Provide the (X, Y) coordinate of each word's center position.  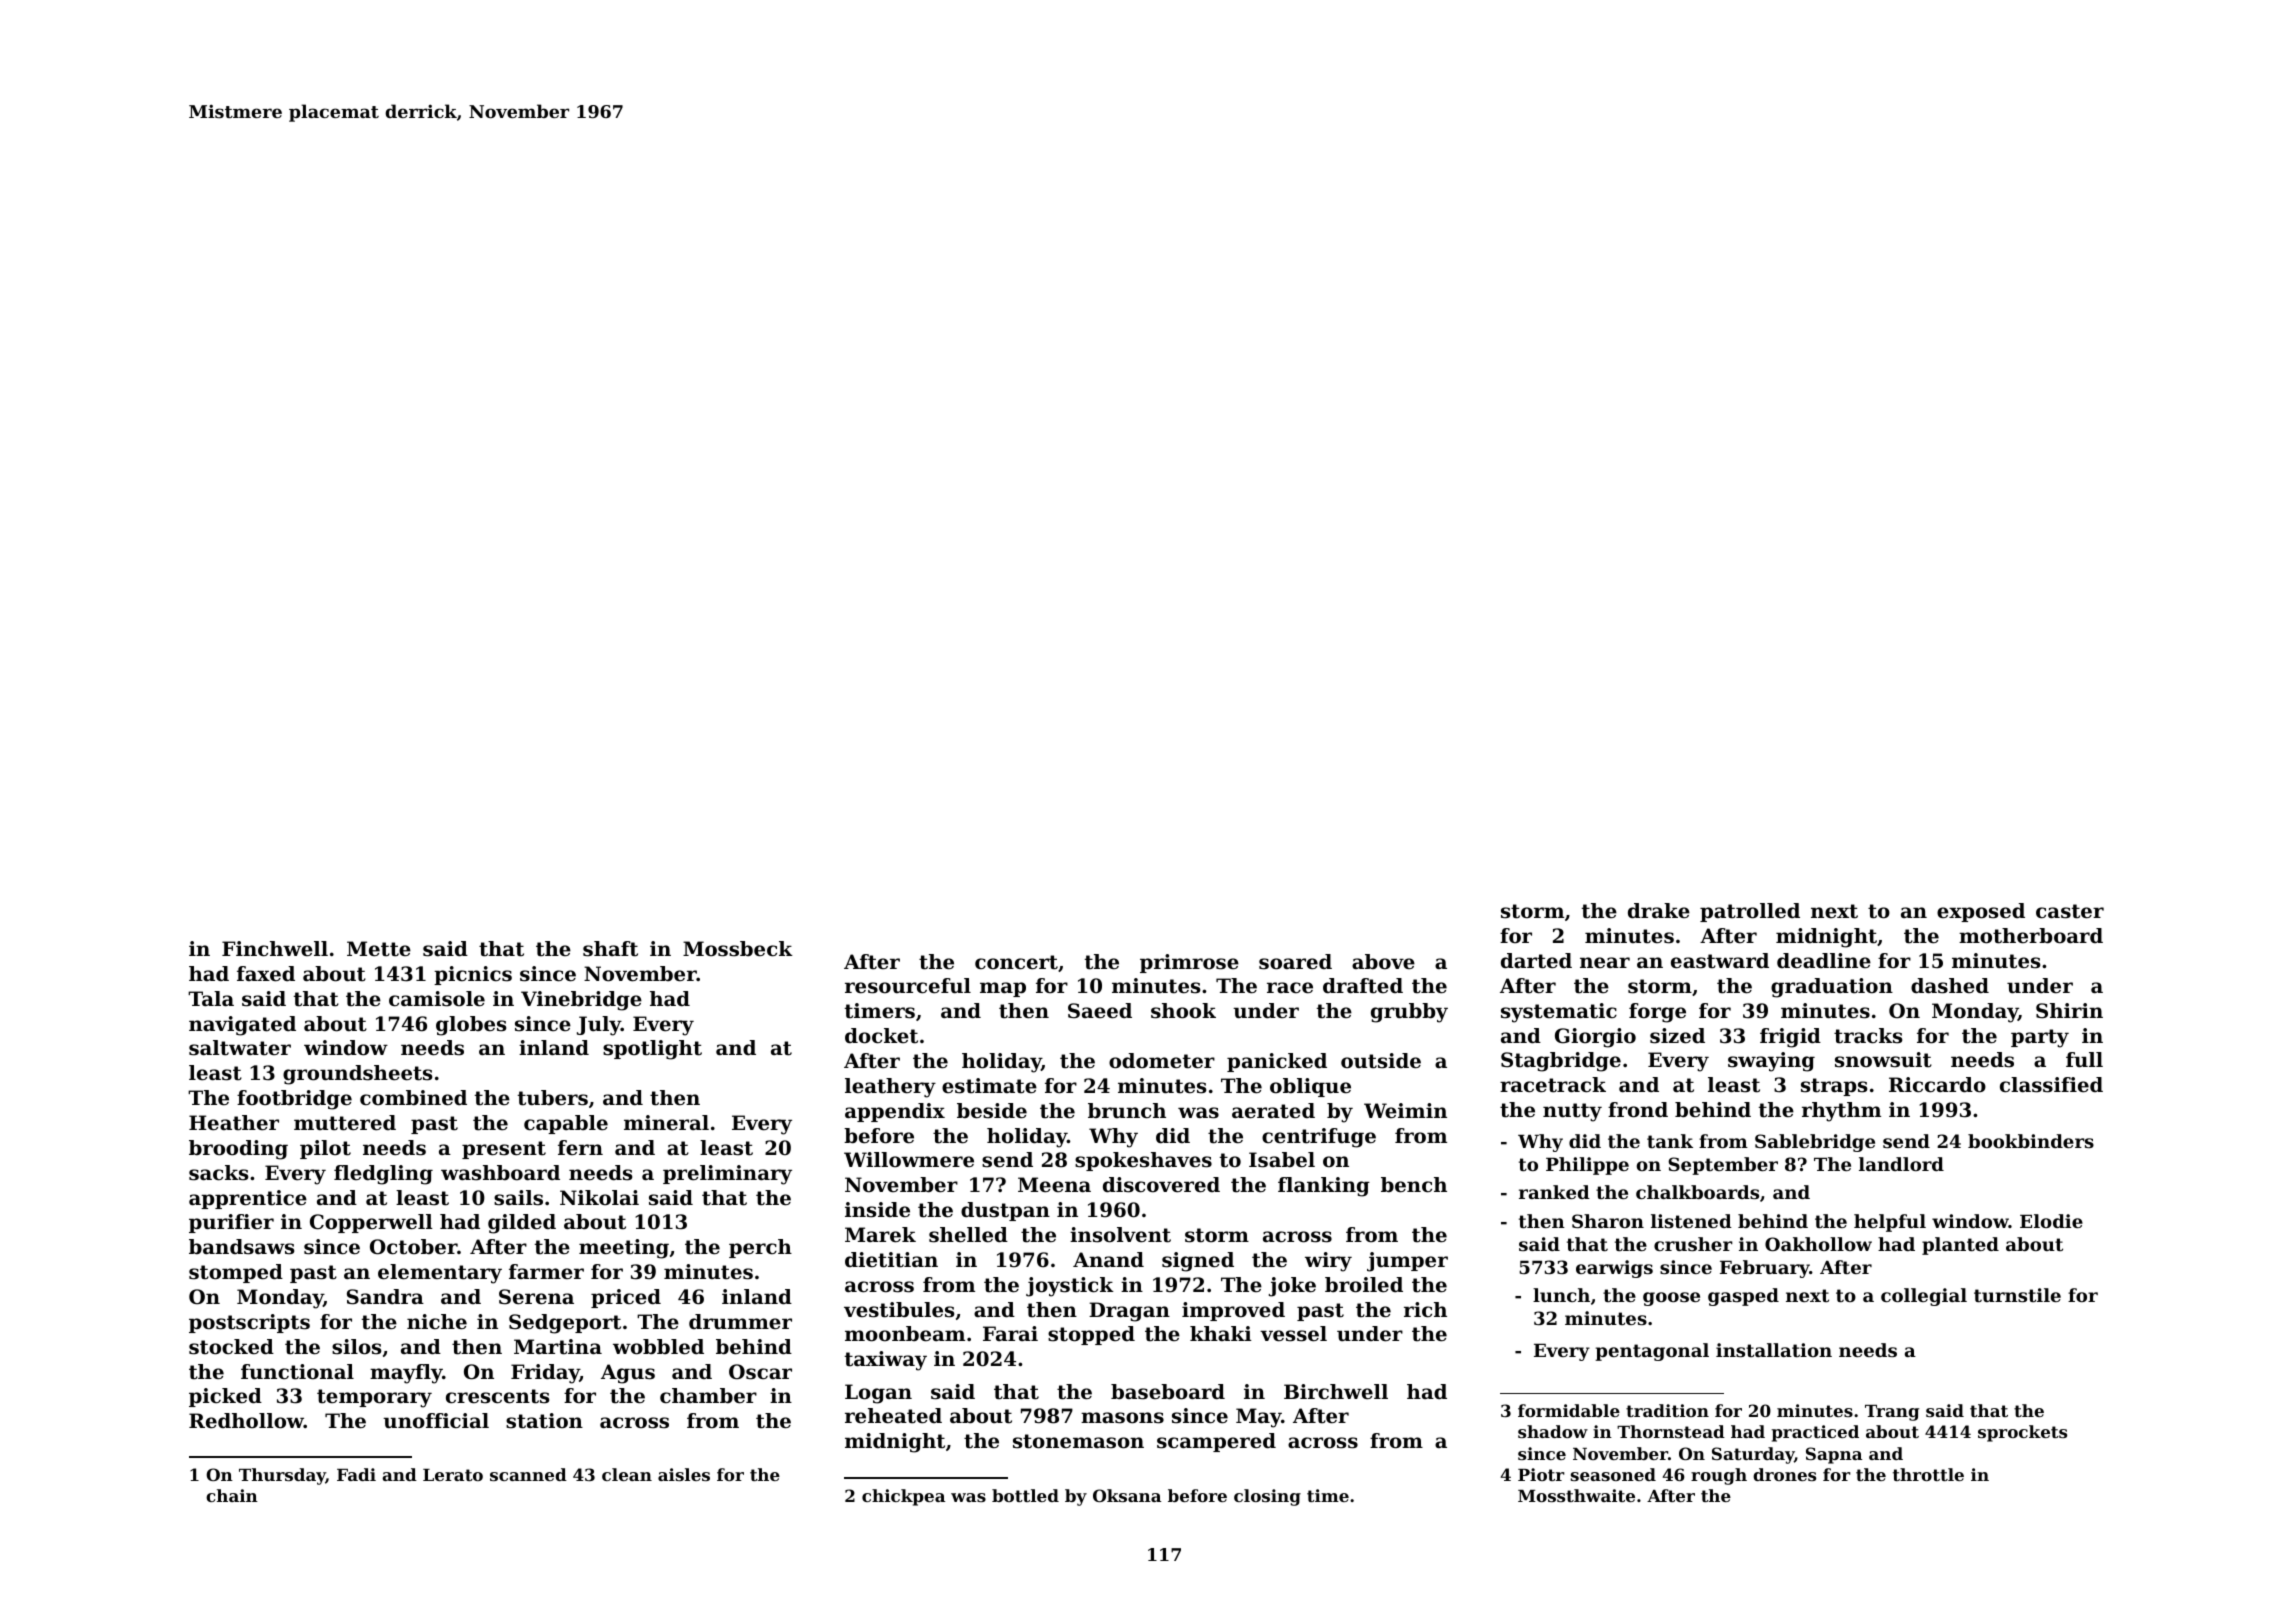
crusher (1693, 1244)
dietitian (891, 1260)
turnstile (2017, 1295)
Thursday (282, 1476)
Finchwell (275, 949)
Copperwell (371, 1223)
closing (1267, 1497)
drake (1659, 911)
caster (2070, 911)
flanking (1324, 1187)
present (504, 1150)
